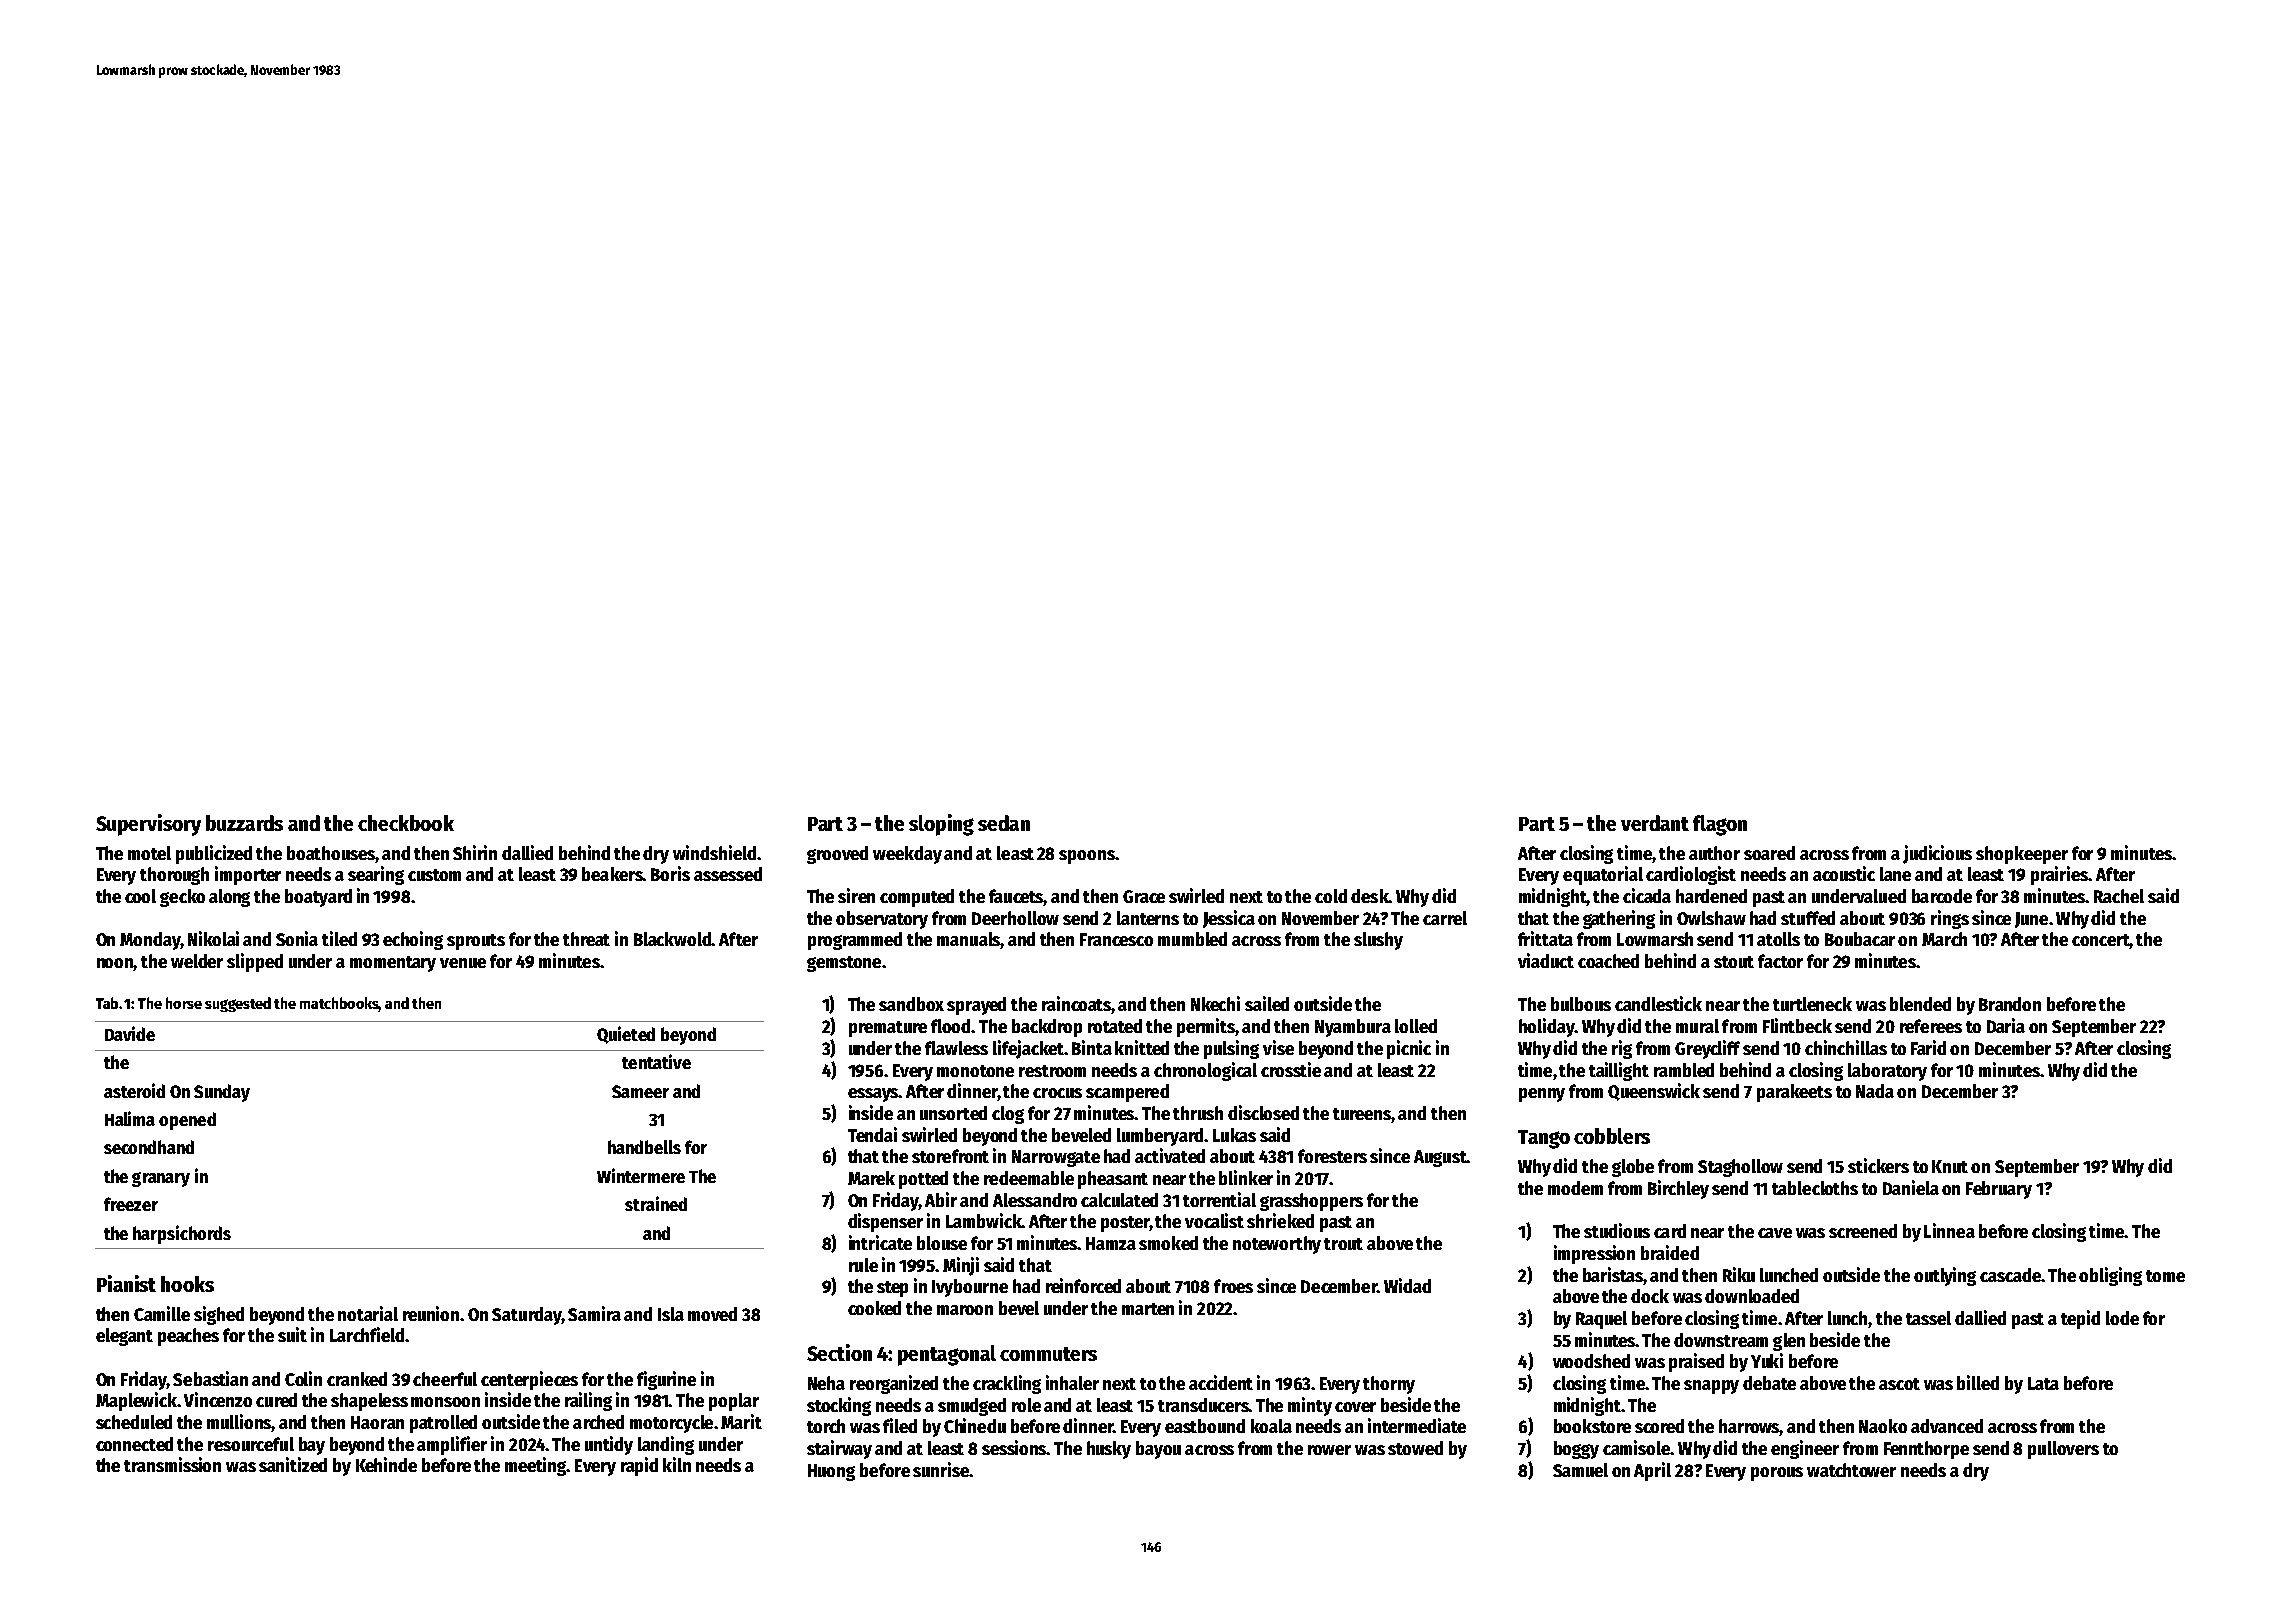  Describe the element at coordinates (1004, 823) in the image. I see `sedan` at that location.
